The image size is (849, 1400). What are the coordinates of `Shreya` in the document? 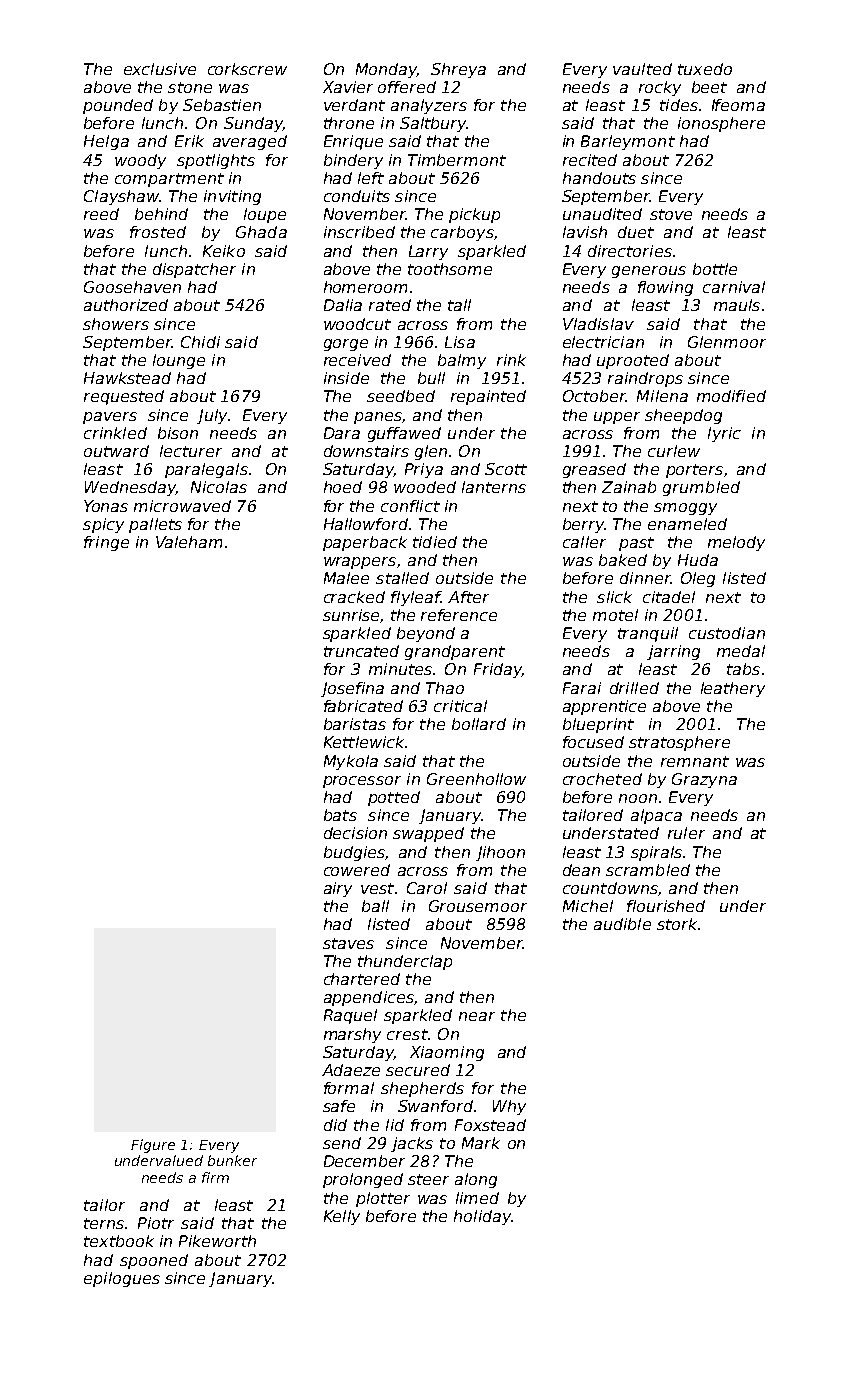 It's located at (458, 70).
